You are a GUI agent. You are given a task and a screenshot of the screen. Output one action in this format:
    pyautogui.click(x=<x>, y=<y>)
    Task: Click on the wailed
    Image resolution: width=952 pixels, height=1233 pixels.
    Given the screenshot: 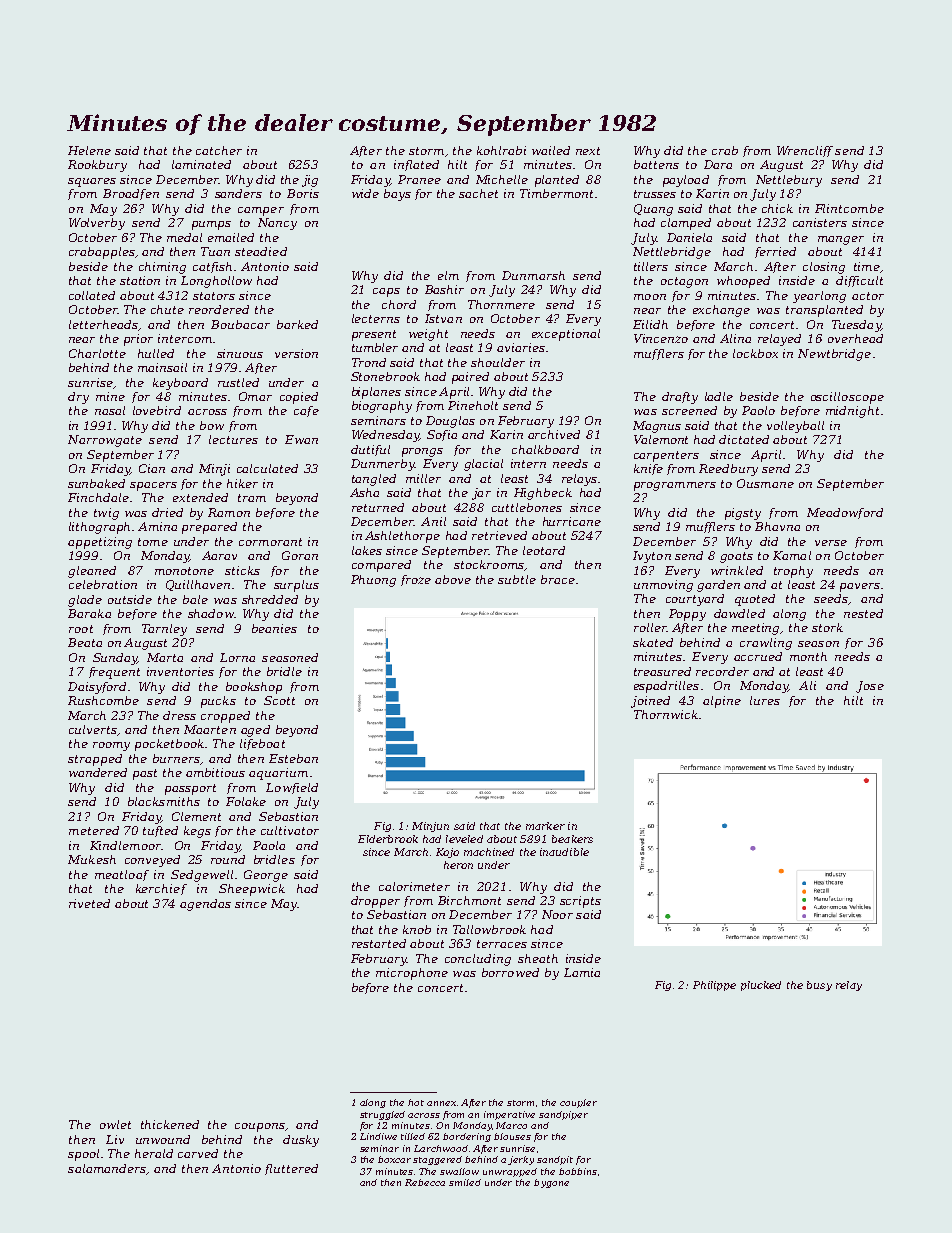 What is the action you would take?
    pyautogui.click(x=551, y=150)
